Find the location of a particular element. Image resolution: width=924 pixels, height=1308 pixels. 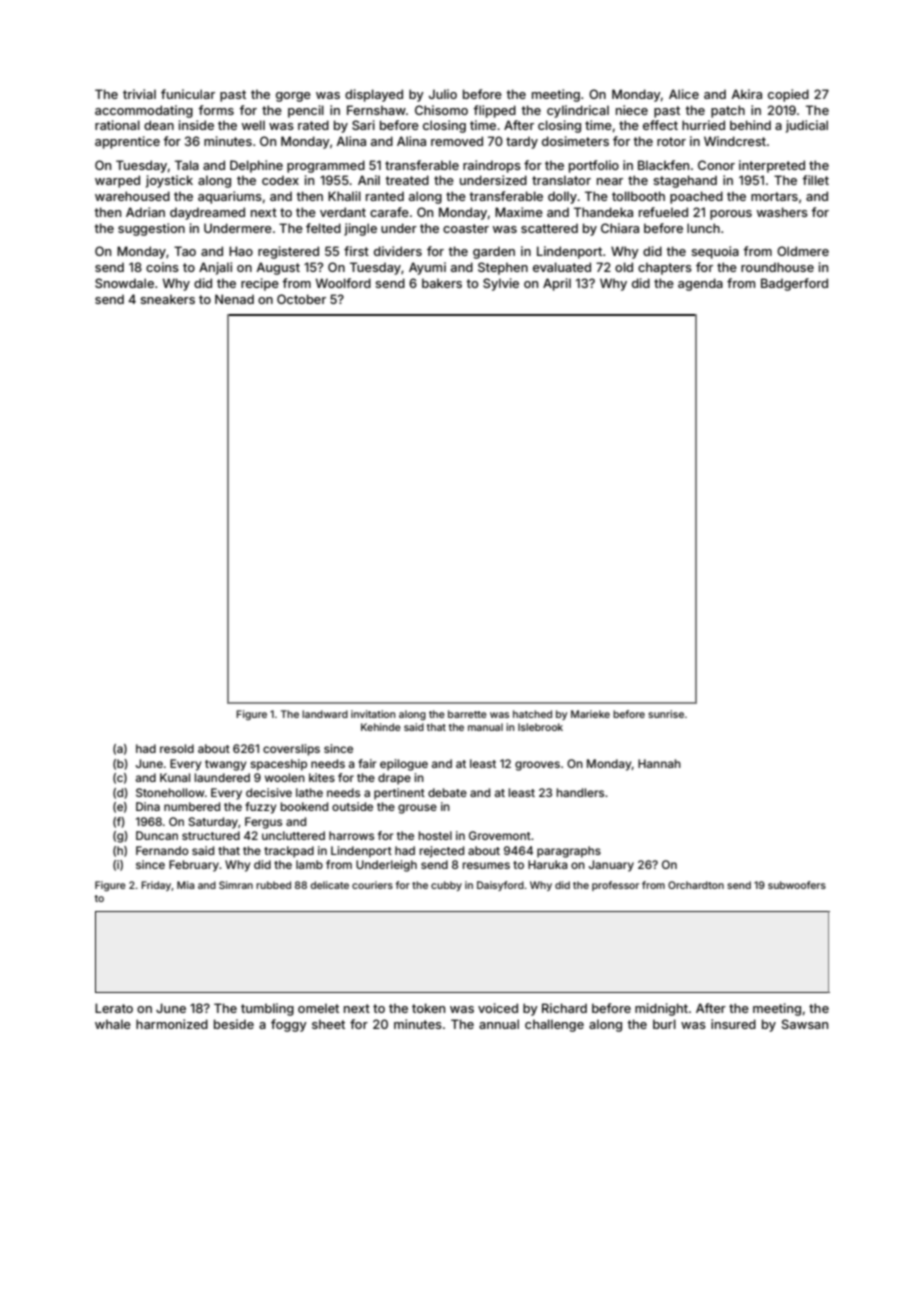

agenda is located at coordinates (700, 284).
